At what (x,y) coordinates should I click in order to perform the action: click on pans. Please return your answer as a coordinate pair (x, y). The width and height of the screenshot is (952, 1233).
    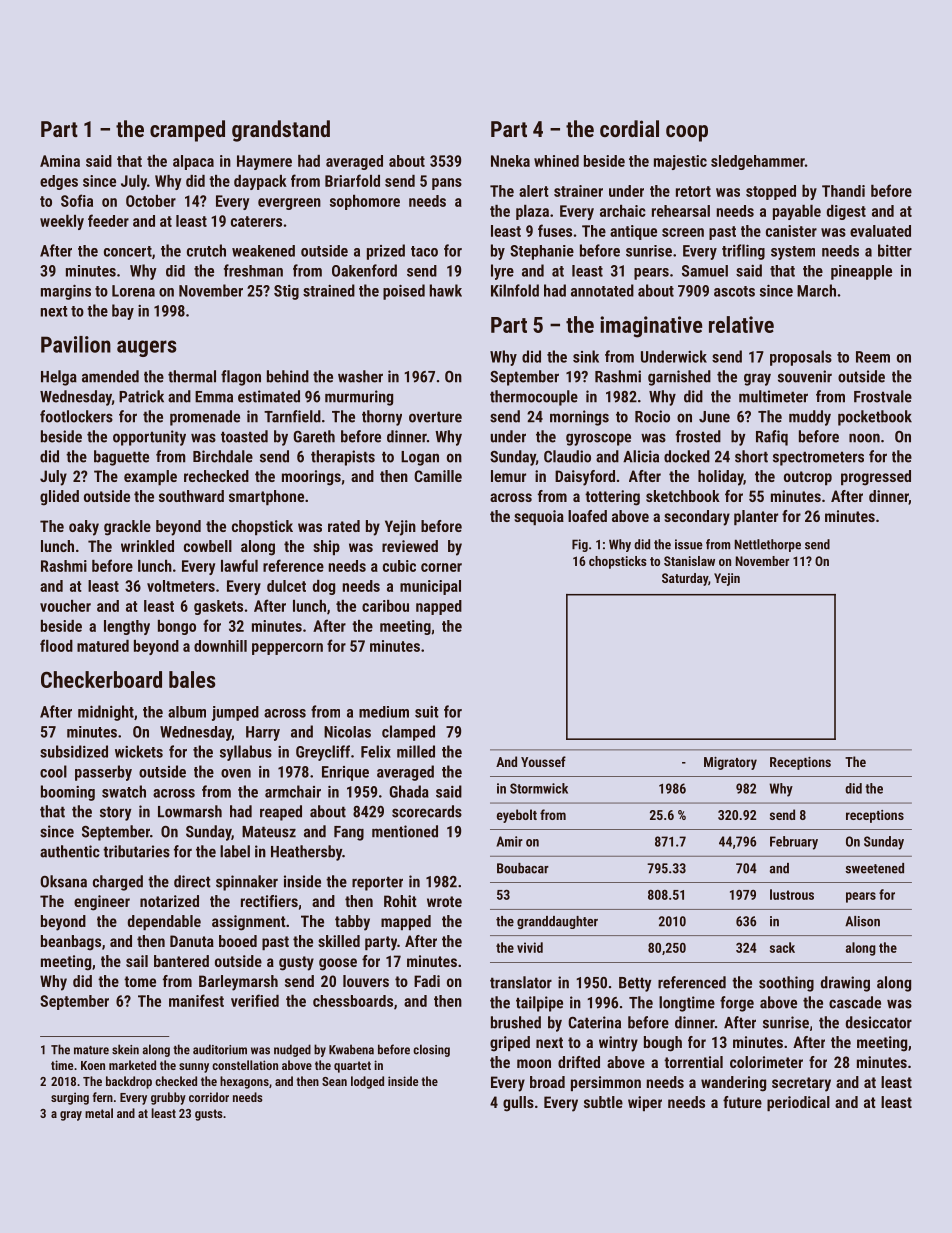
    Looking at the image, I should click on (447, 184).
